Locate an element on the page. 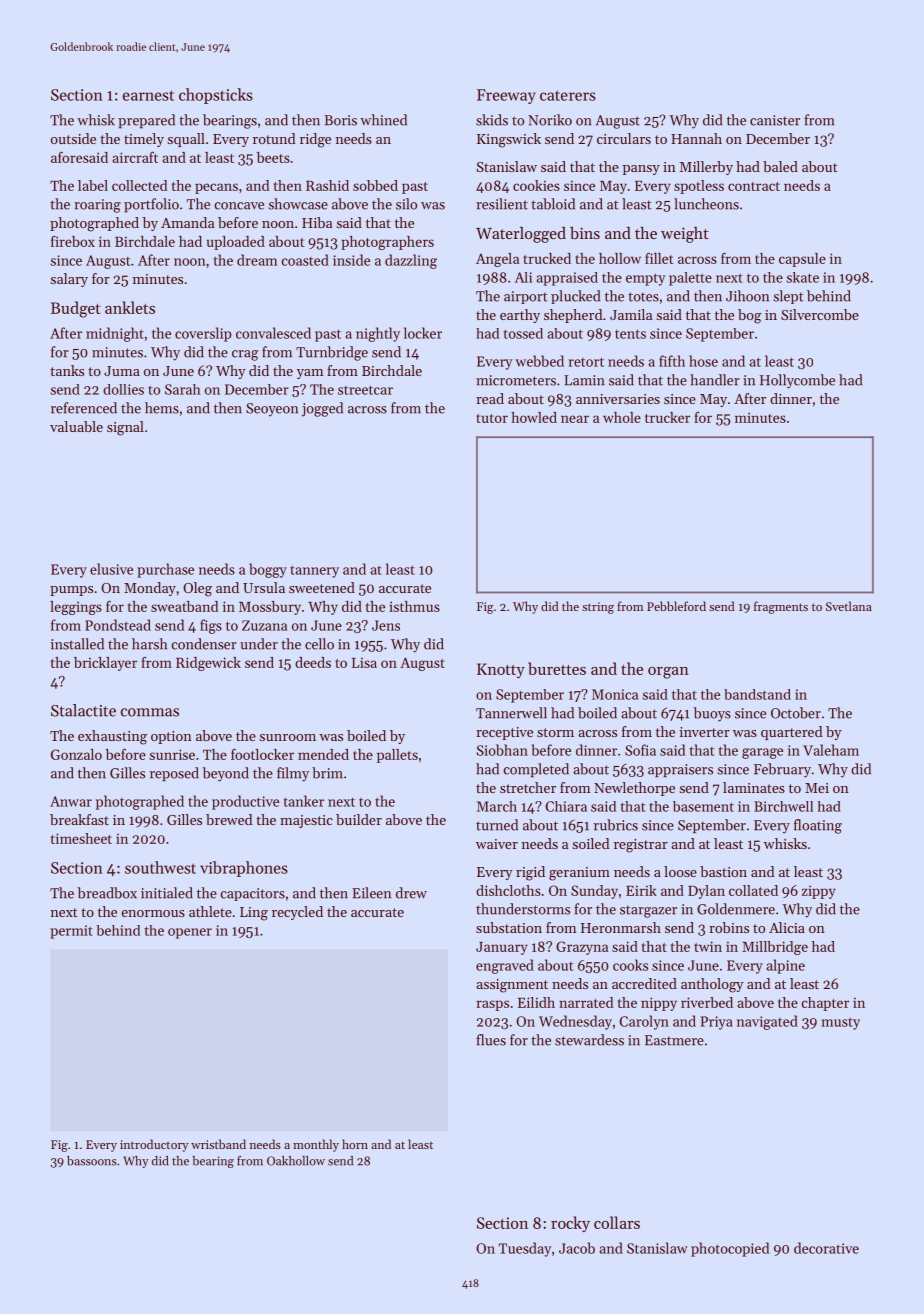 This image has width=924, height=1314. isthmus is located at coordinates (414, 606).
